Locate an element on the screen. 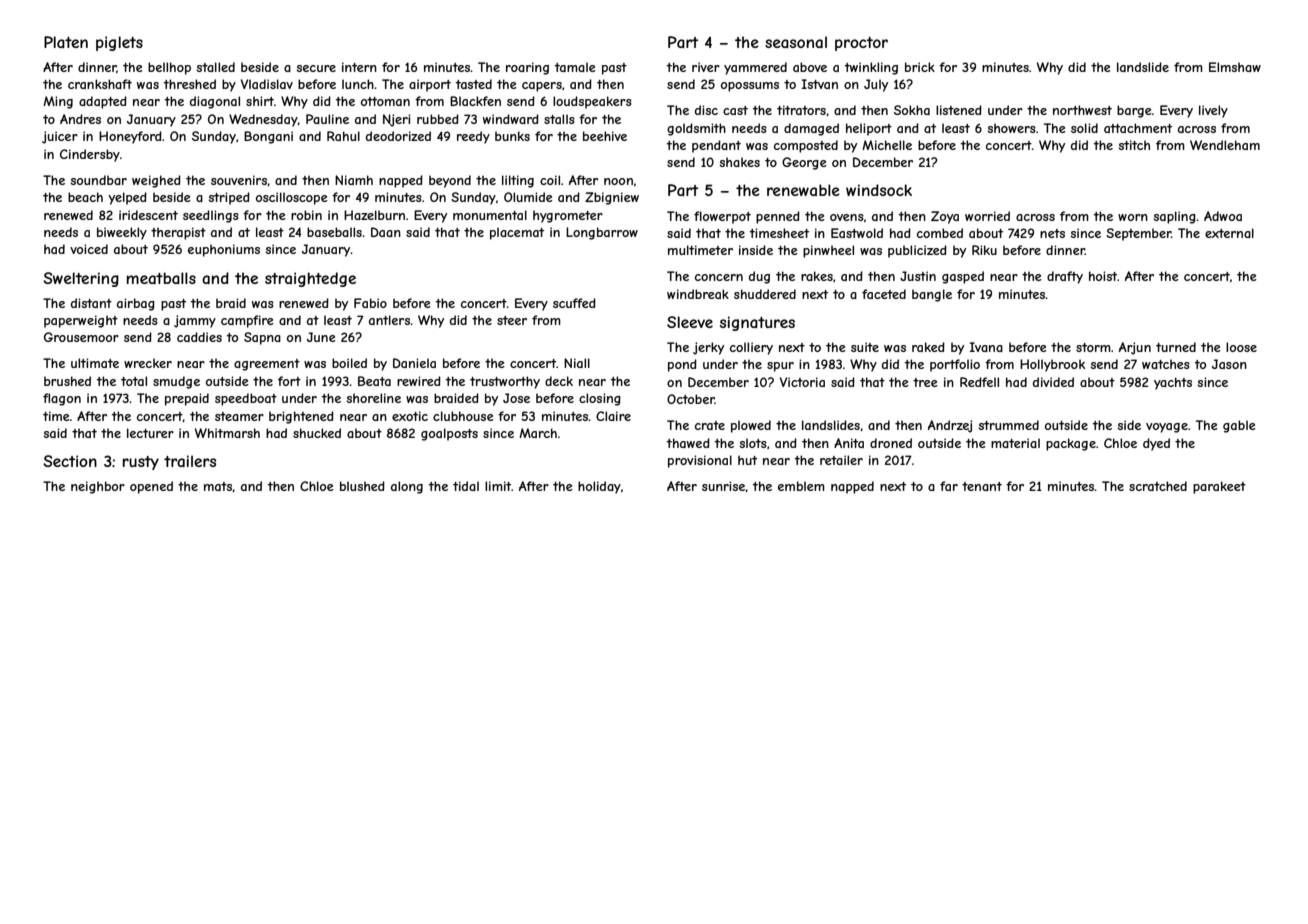  tamale is located at coordinates (575, 67).
